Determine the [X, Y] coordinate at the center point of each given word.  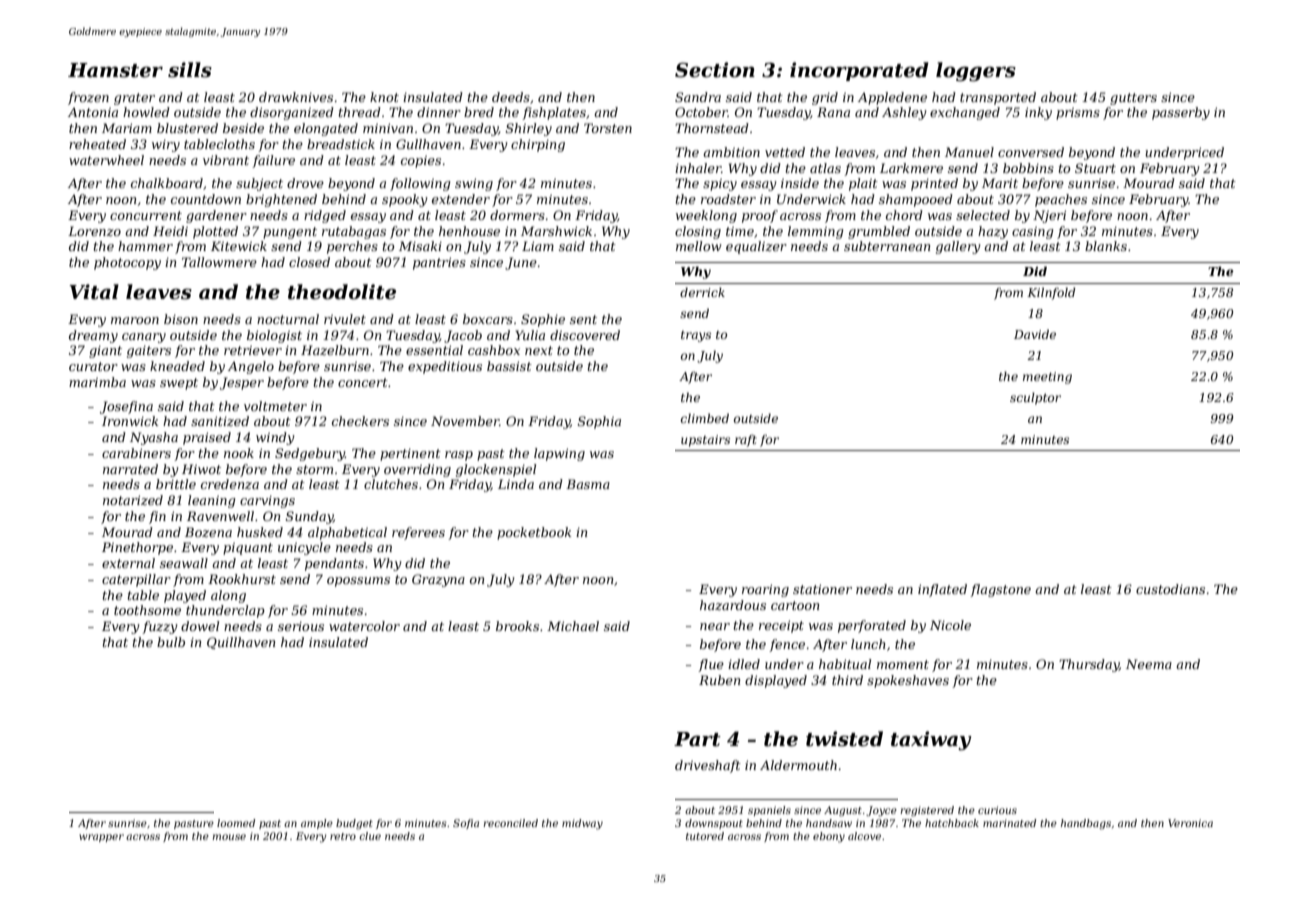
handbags [1086, 824]
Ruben [719, 680]
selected [983, 215]
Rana [833, 112]
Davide [1035, 334]
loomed [236, 823]
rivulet [345, 319]
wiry [166, 146]
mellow [698, 246]
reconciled [510, 823]
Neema [1149, 664]
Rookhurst [242, 579]
